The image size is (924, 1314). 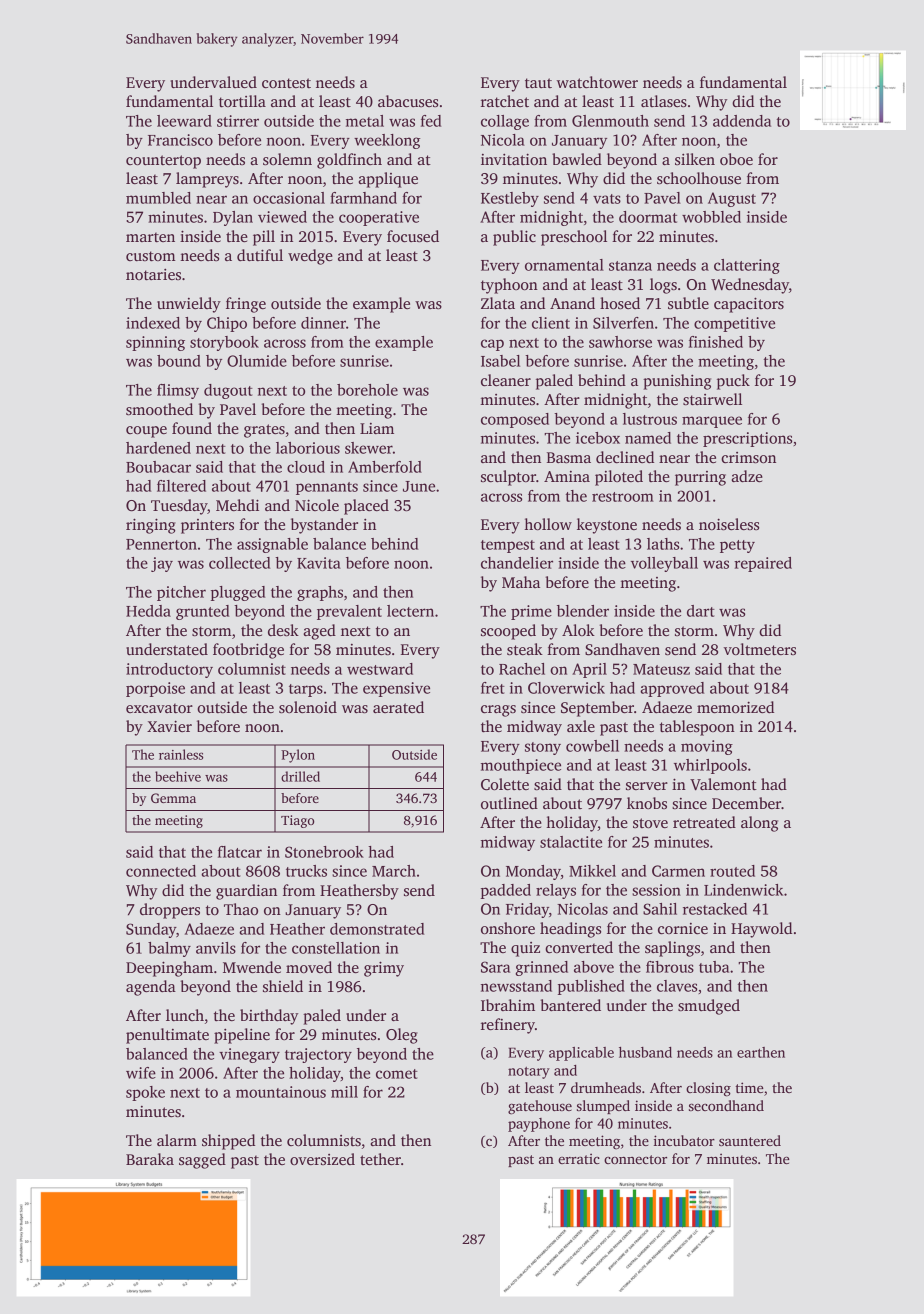 I want to click on found, so click(x=192, y=428).
